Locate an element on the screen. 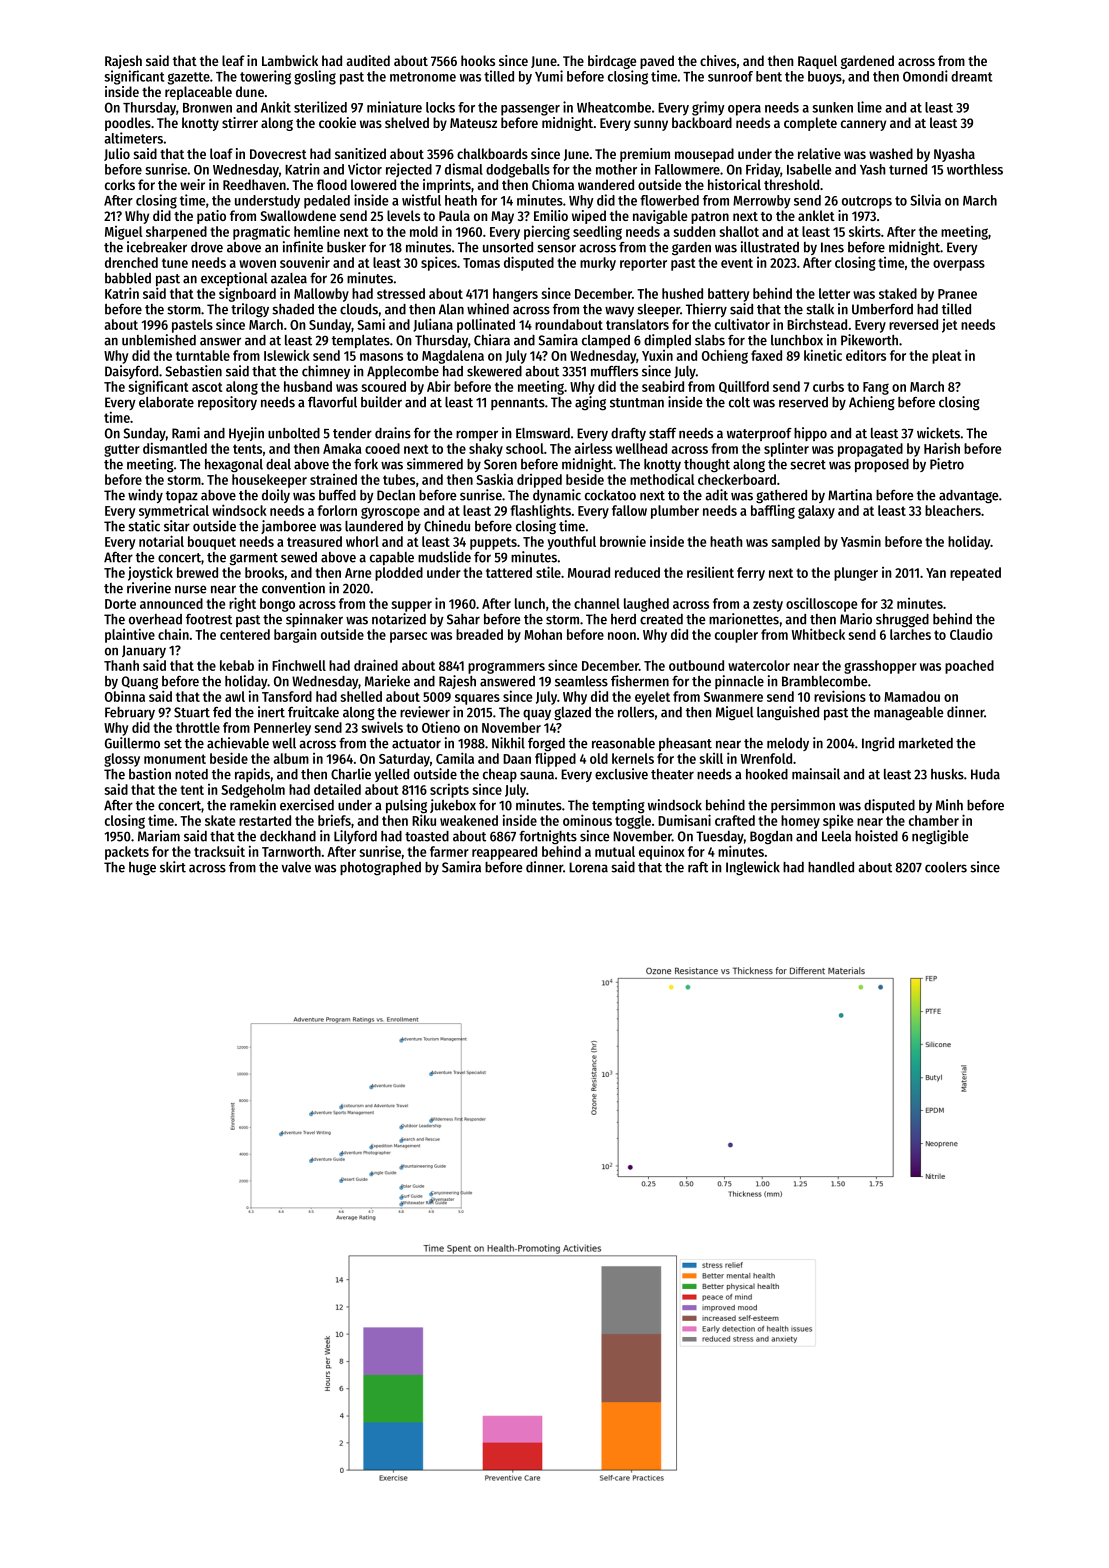  Rami is located at coordinates (186, 433).
